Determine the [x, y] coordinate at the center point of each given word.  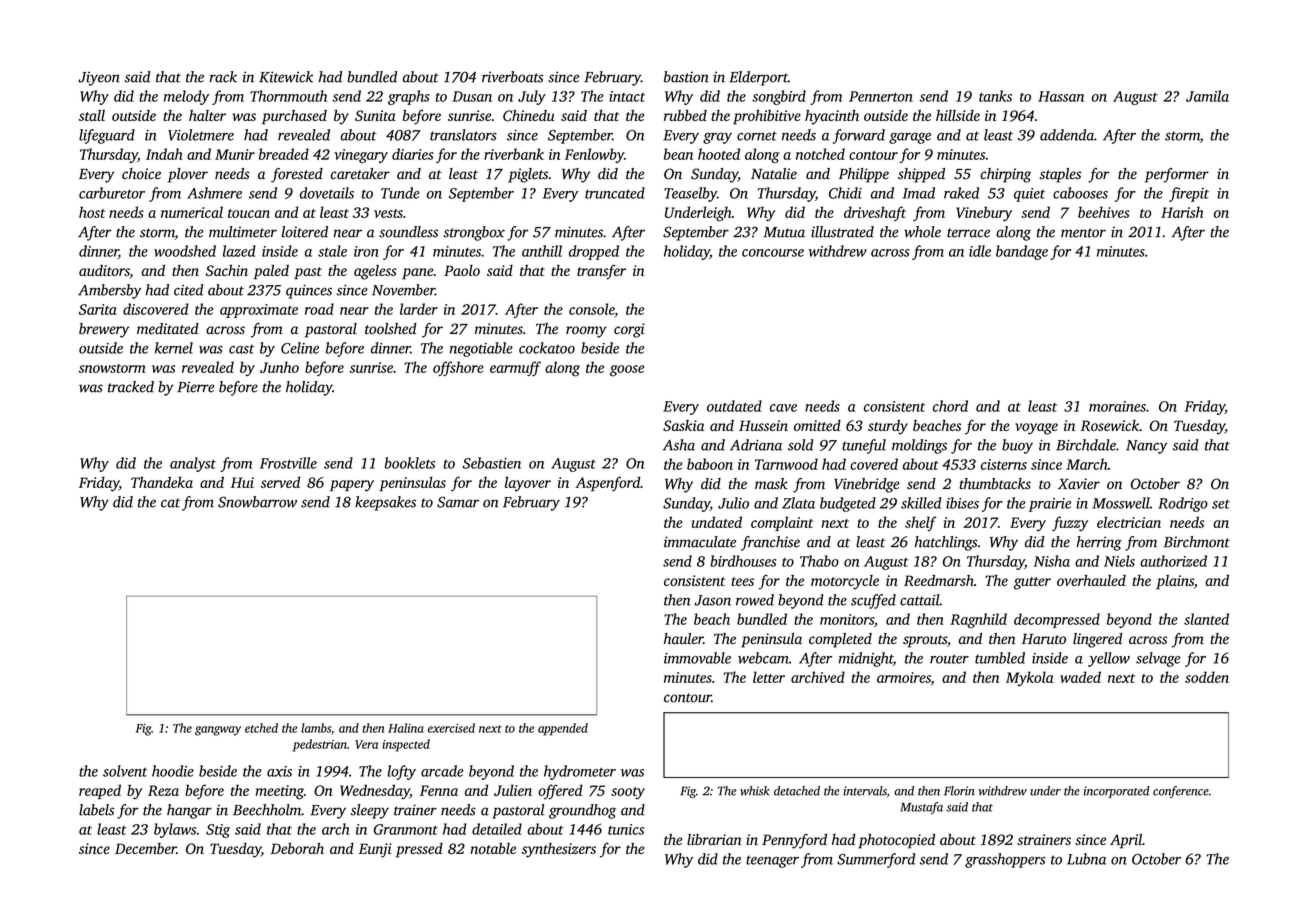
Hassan [1061, 96]
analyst [193, 464]
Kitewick [286, 77]
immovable [697, 658]
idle [980, 251]
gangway [218, 731]
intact [627, 96]
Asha [679, 445]
